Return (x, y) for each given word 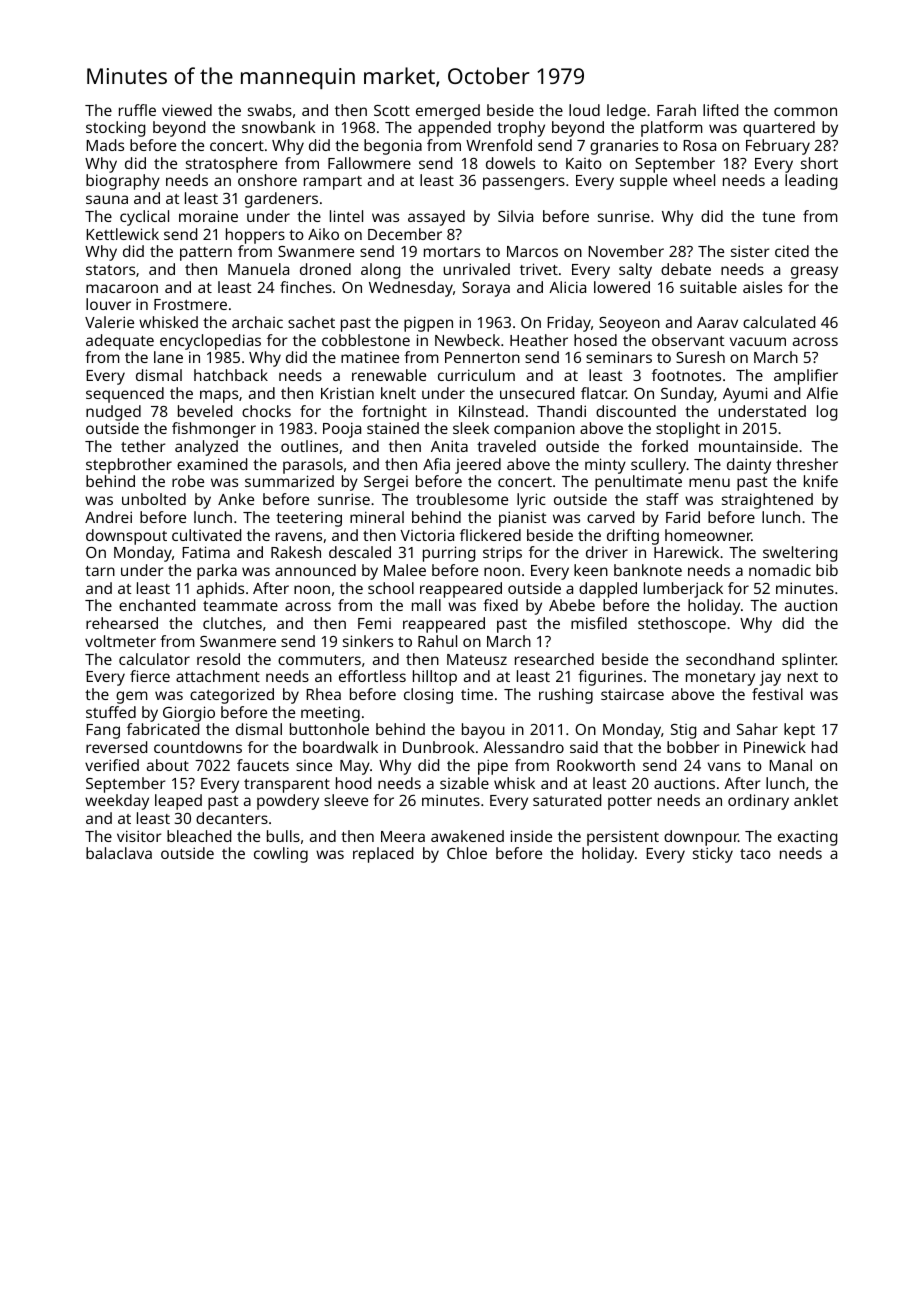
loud (584, 110)
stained (393, 428)
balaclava (119, 853)
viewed (187, 110)
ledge (626, 112)
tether (143, 446)
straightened (767, 501)
